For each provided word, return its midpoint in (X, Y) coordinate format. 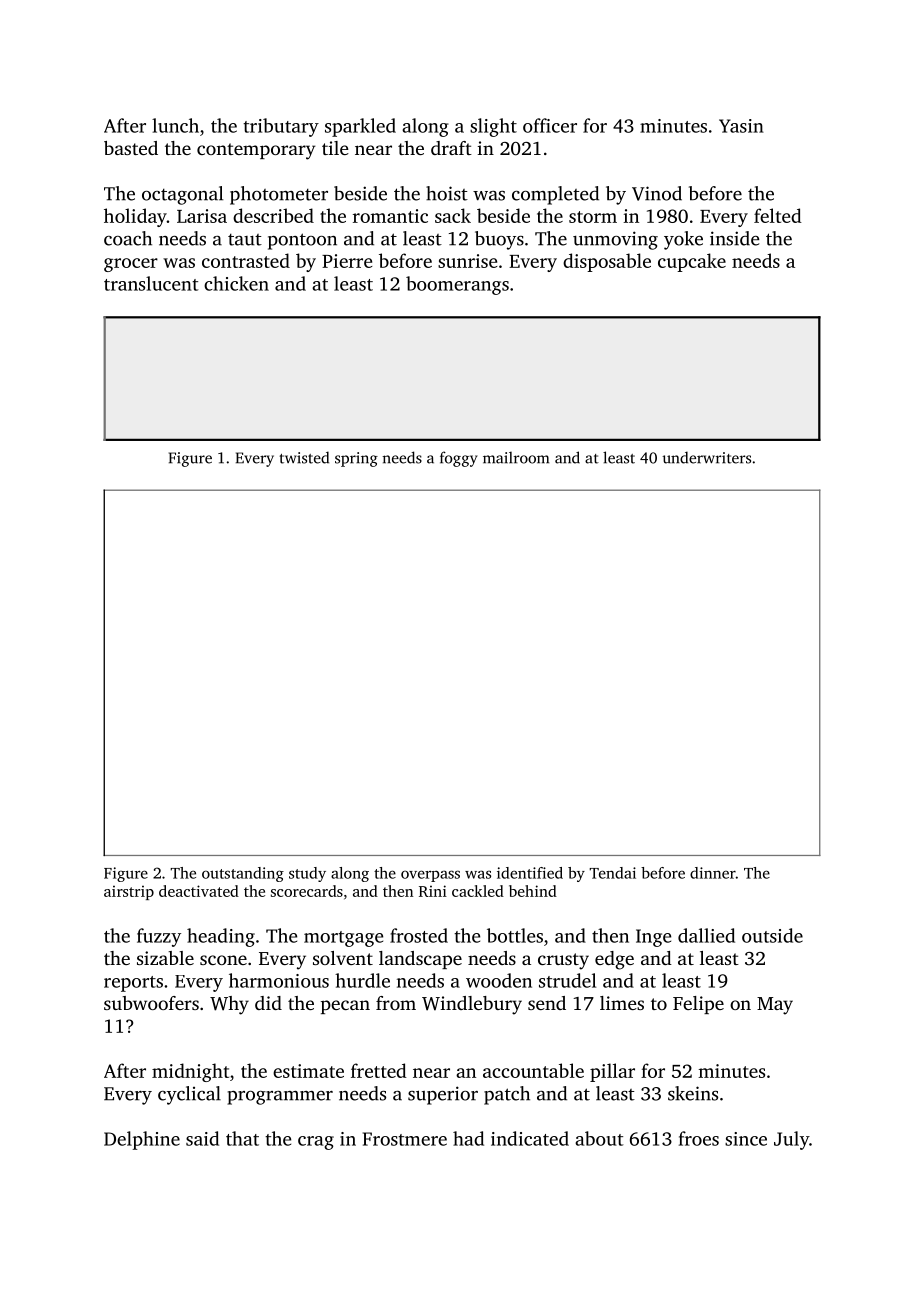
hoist (447, 193)
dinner (713, 873)
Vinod (657, 193)
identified (530, 873)
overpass (430, 876)
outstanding (243, 874)
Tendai (612, 873)
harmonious (279, 980)
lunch (175, 125)
